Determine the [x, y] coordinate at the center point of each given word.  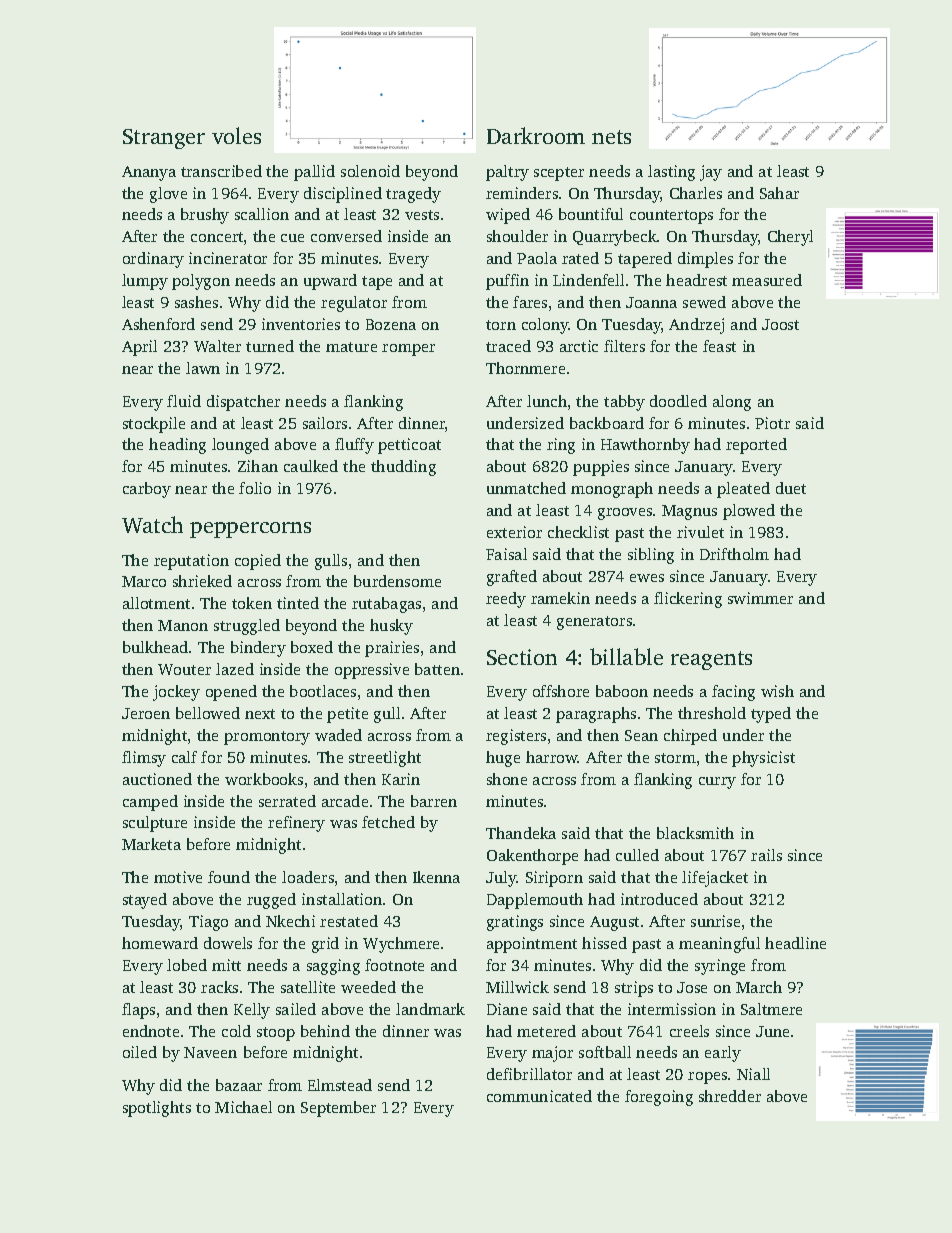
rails [766, 855]
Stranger [164, 139]
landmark [430, 1009]
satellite [308, 987]
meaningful [719, 945]
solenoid [370, 171]
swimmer [760, 598]
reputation [191, 562]
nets [611, 137]
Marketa [151, 844]
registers [516, 737]
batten [437, 669]
